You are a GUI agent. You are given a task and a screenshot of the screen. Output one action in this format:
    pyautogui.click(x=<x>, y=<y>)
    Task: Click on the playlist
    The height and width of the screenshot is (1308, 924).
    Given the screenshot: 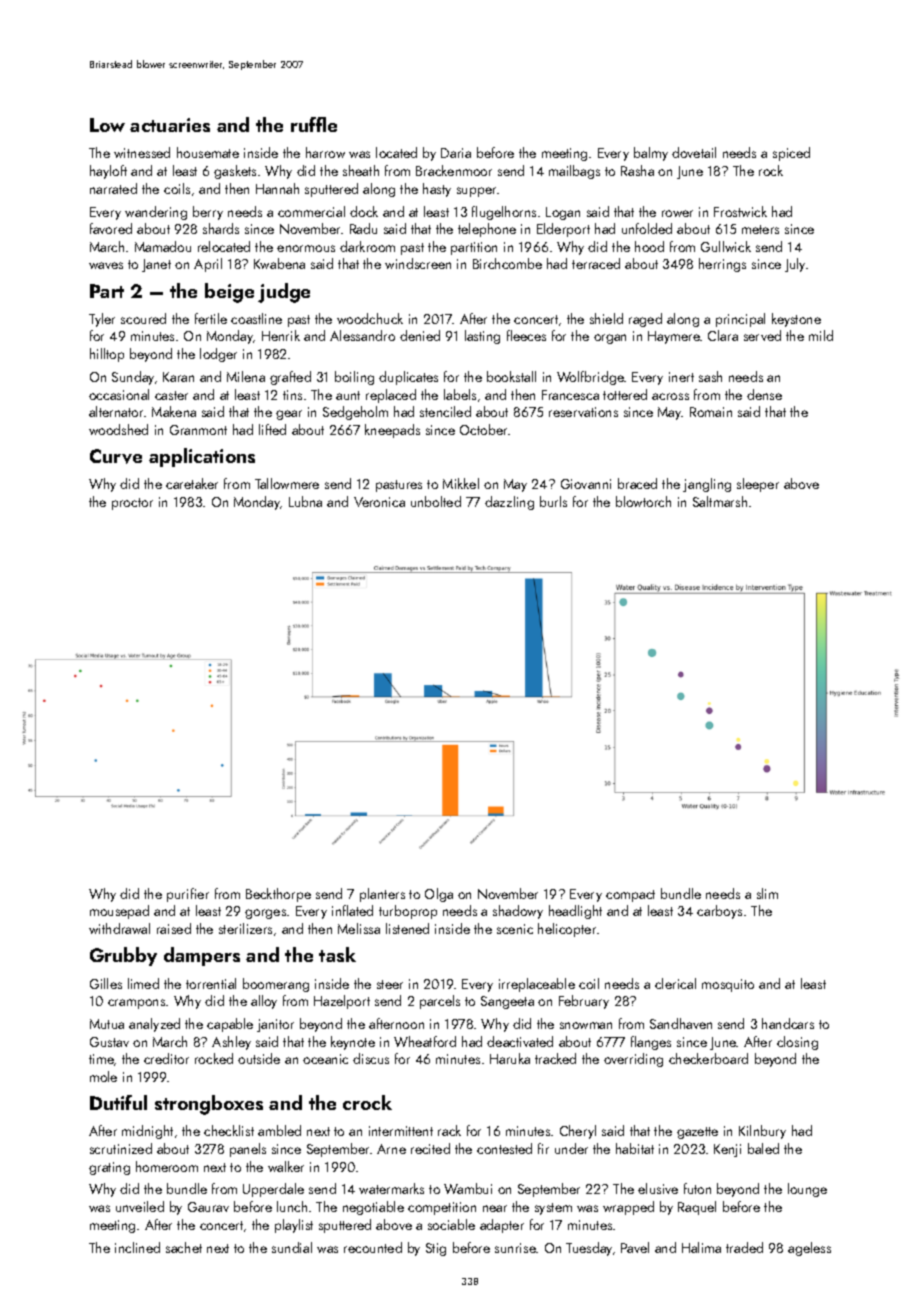 What is the action you would take?
    pyautogui.click(x=294, y=1226)
